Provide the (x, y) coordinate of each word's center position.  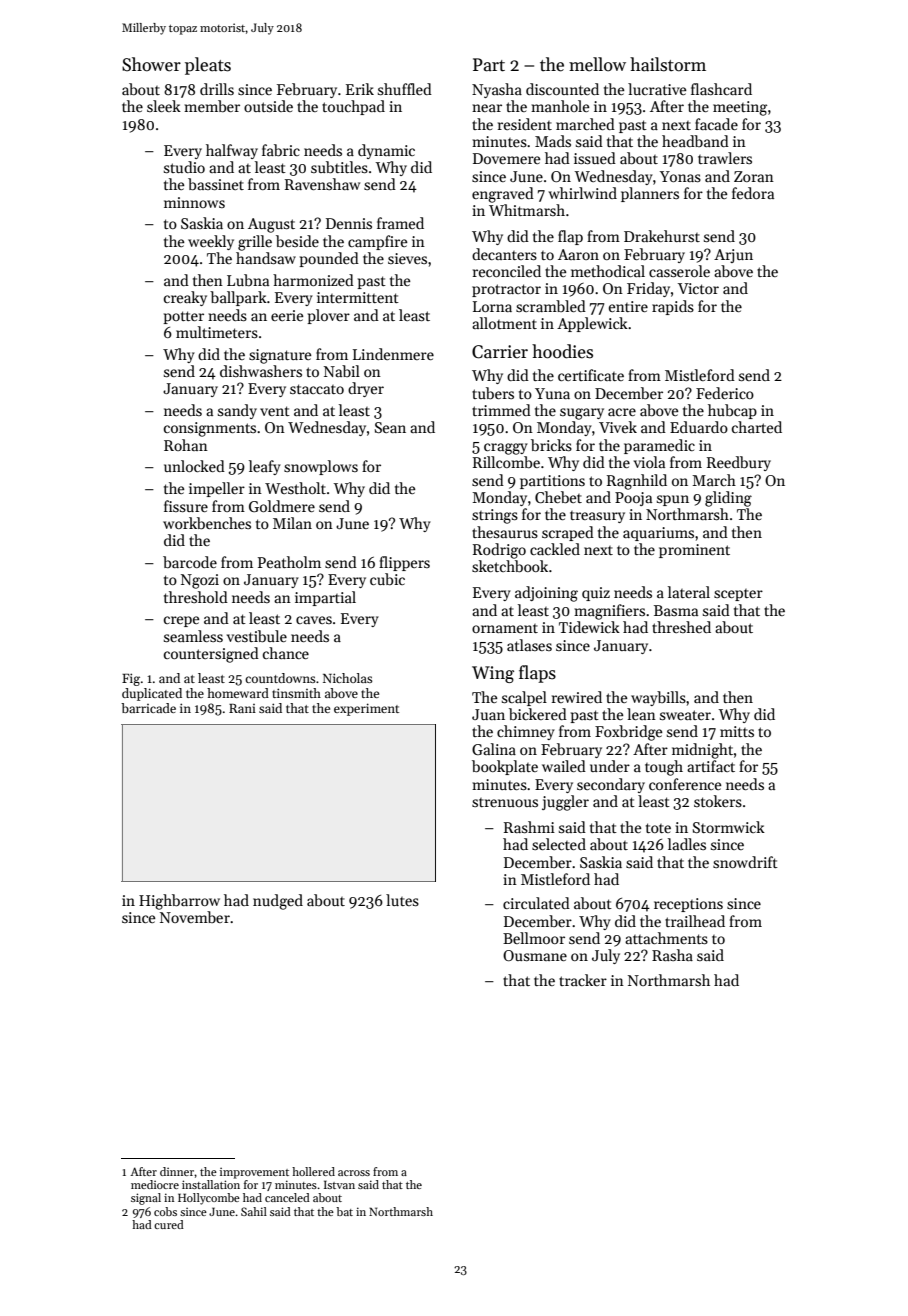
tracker (583, 980)
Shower (151, 64)
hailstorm (668, 64)
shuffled (405, 89)
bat (344, 1211)
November (195, 917)
